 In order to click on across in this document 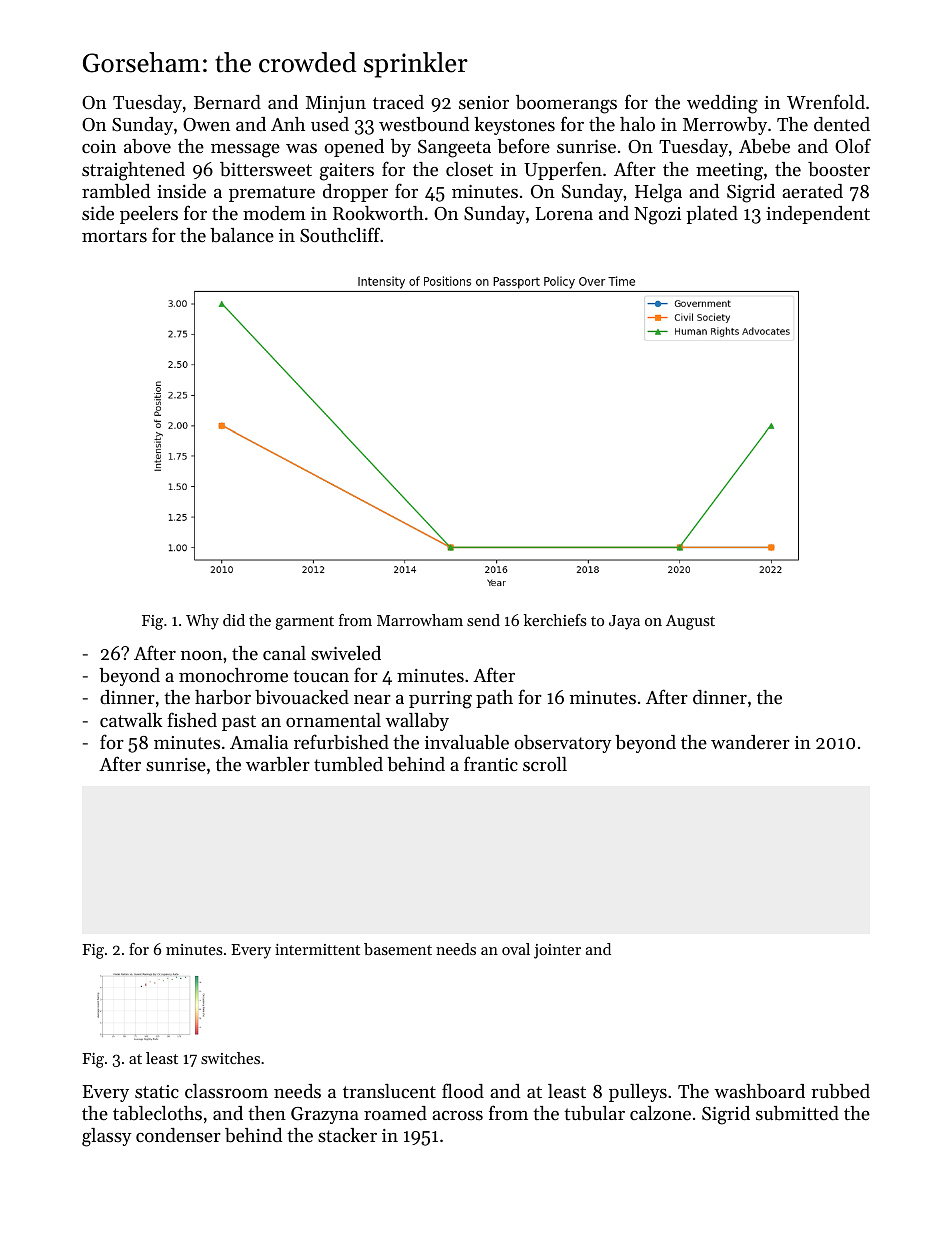, I will do `click(457, 1115)`.
